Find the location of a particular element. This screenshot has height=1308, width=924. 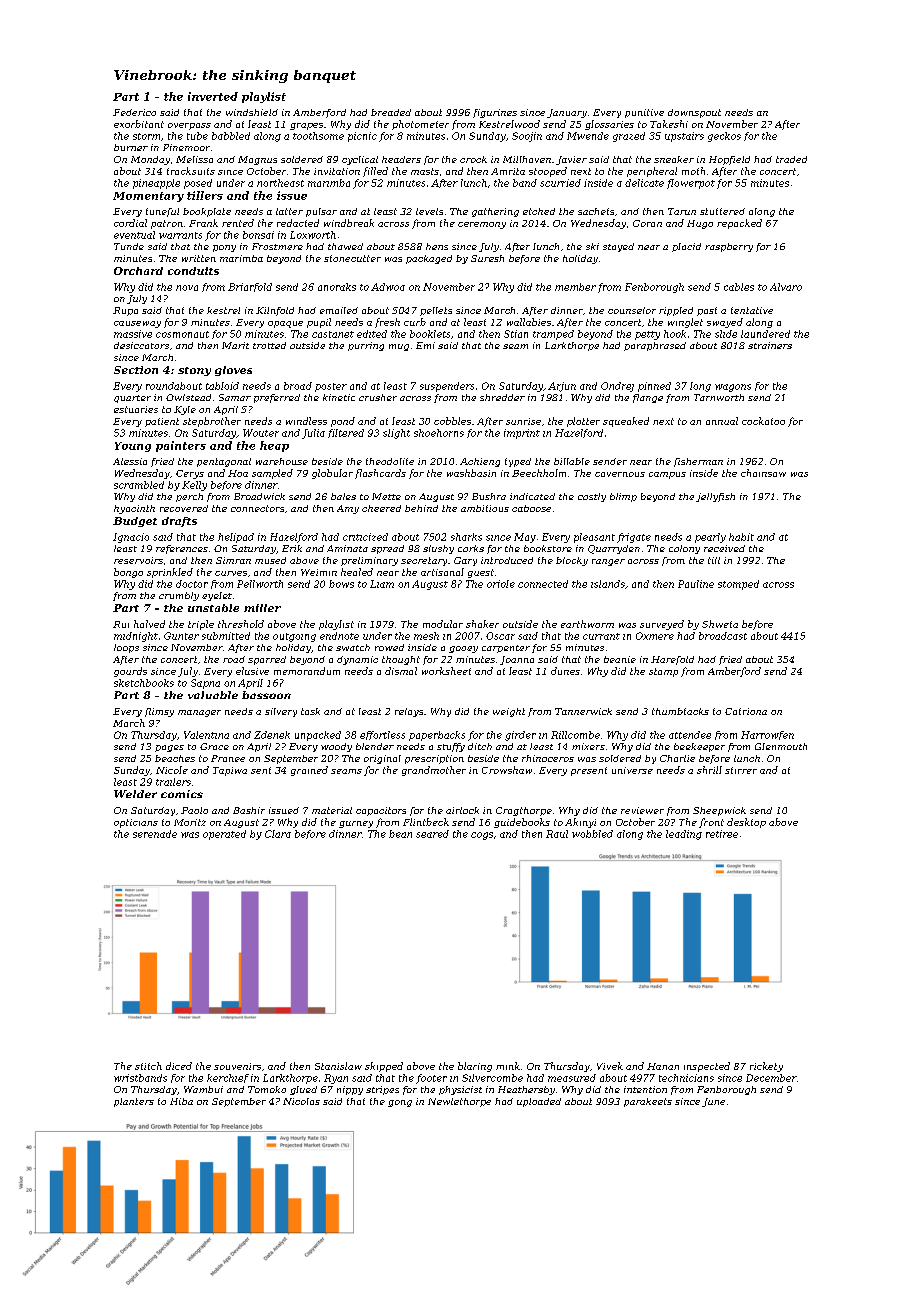

Amrita is located at coordinates (508, 171).
